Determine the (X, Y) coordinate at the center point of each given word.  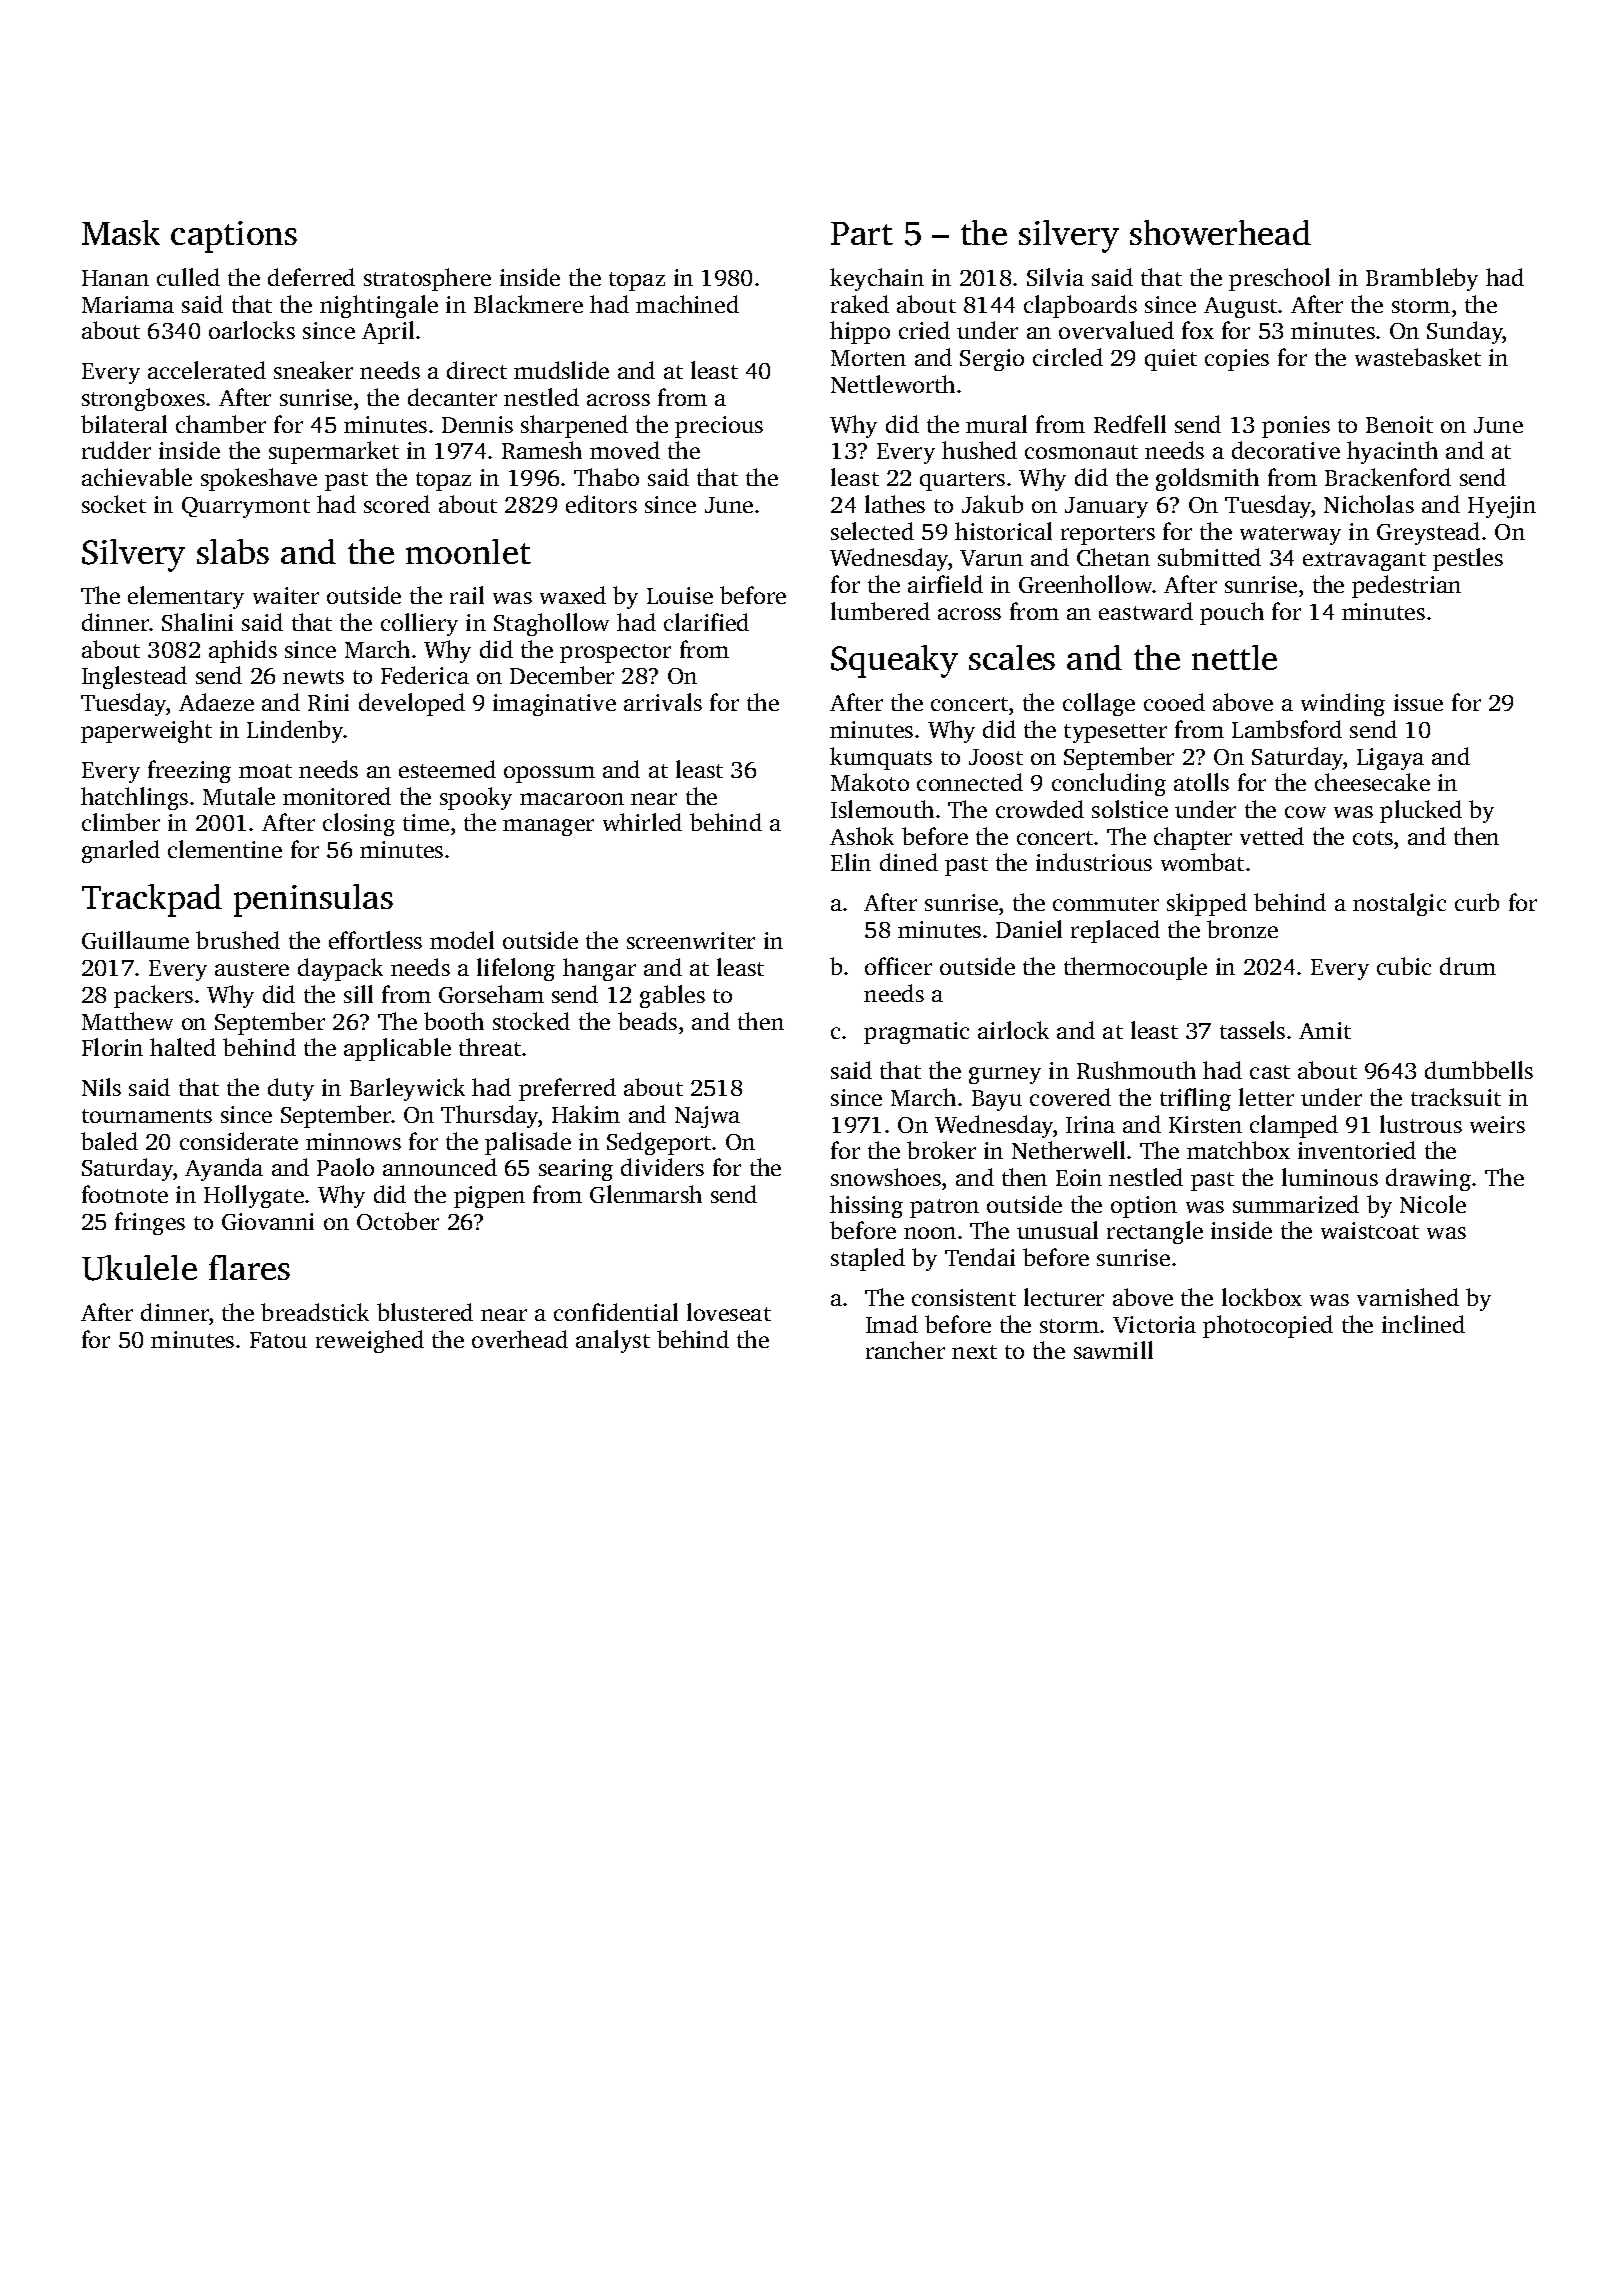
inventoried (1357, 1150)
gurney (1005, 1075)
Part (862, 233)
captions (234, 237)
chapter (1193, 838)
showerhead (1220, 232)
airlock (1013, 1030)
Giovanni (268, 1221)
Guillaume (135, 940)
